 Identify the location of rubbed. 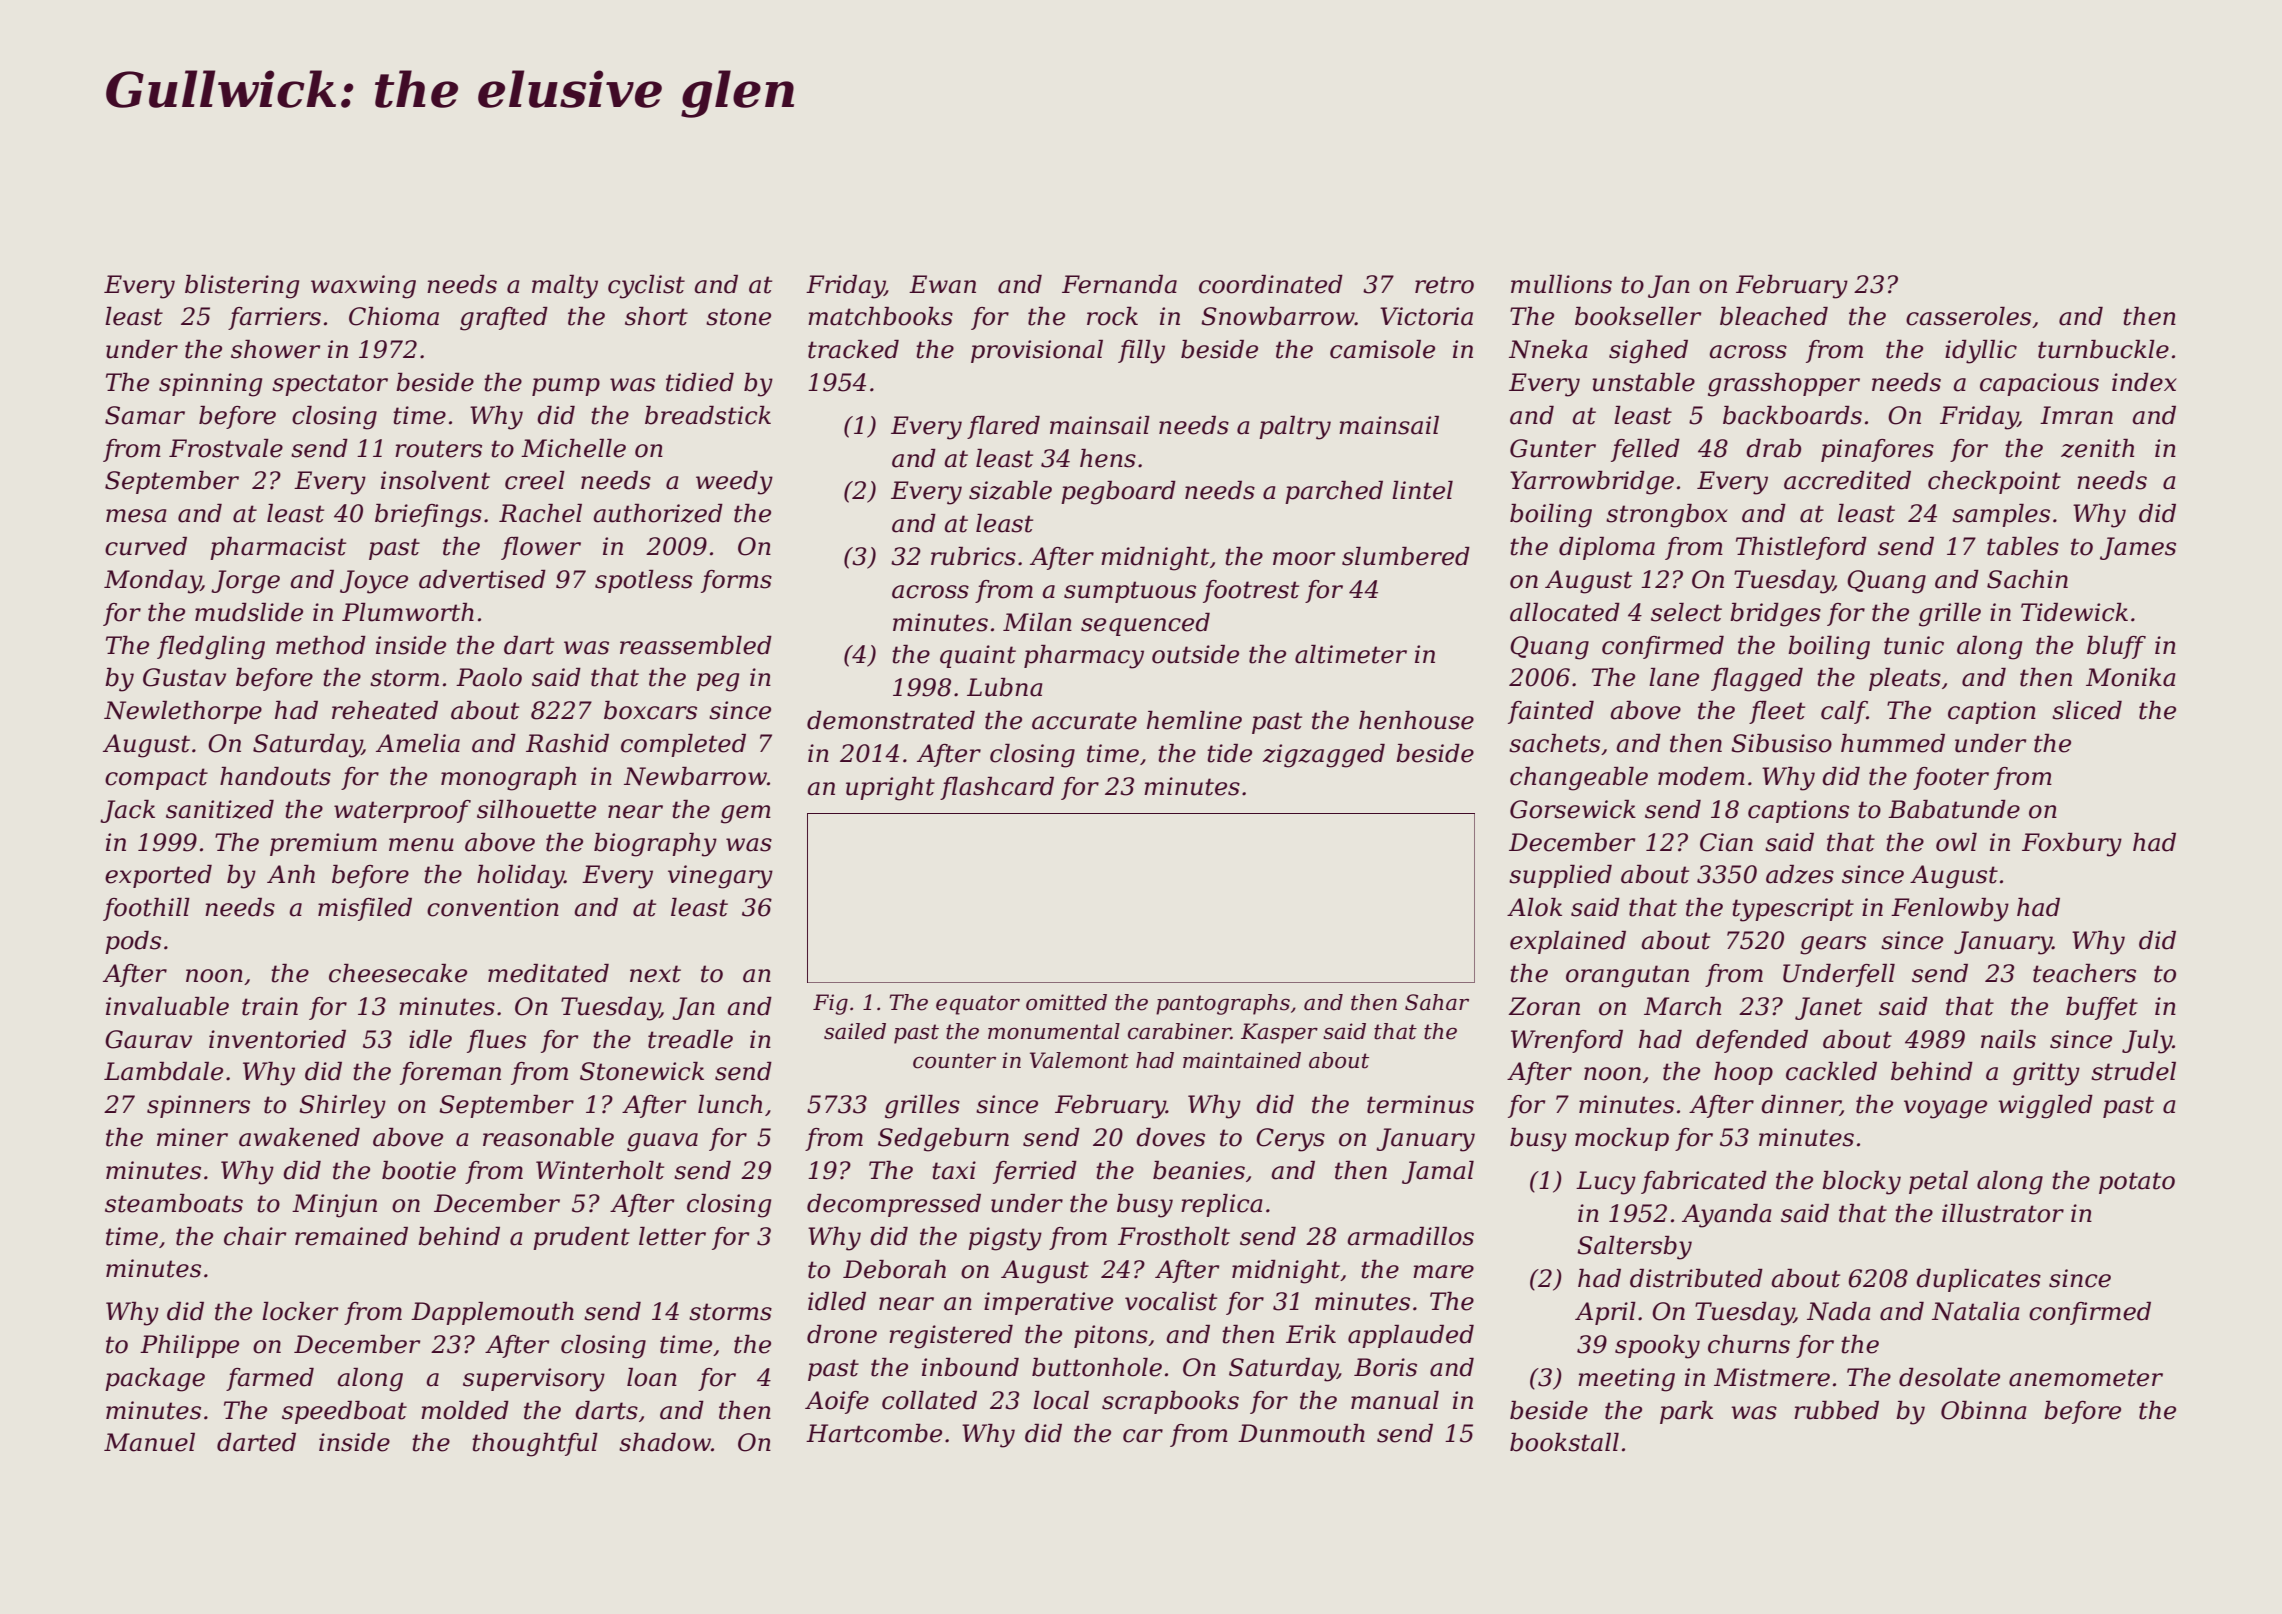
(1836, 1410).
